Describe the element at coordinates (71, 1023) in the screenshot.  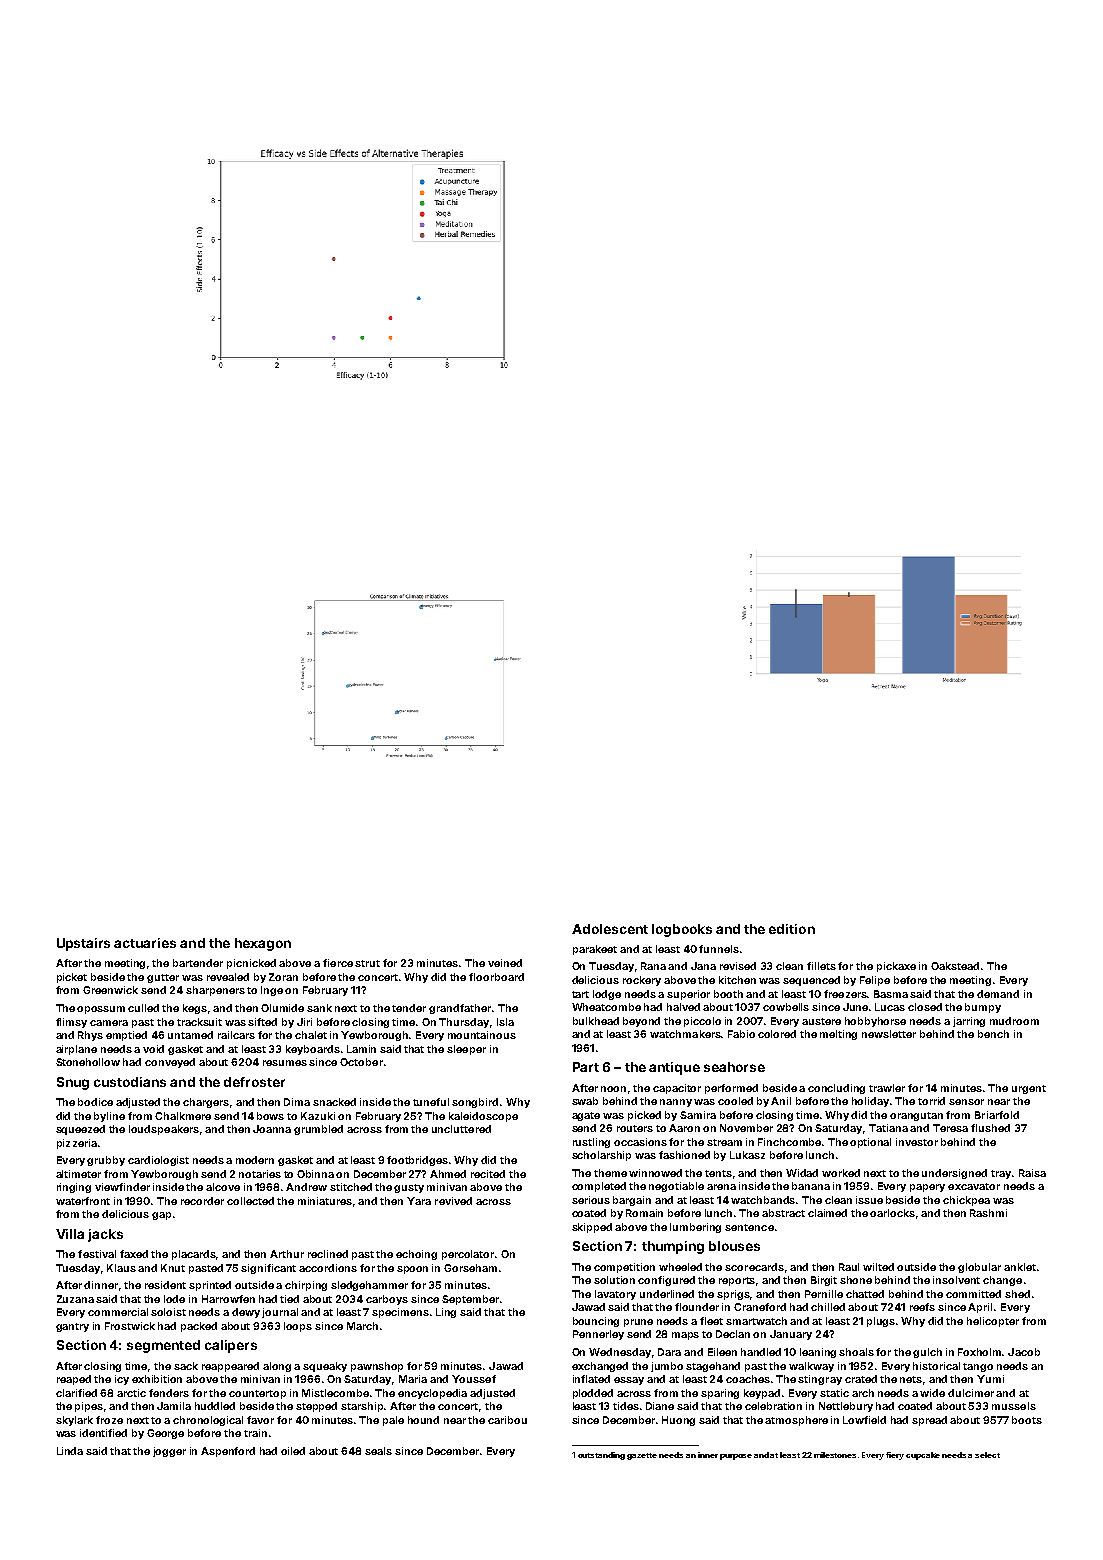
I see `flimsy` at that location.
